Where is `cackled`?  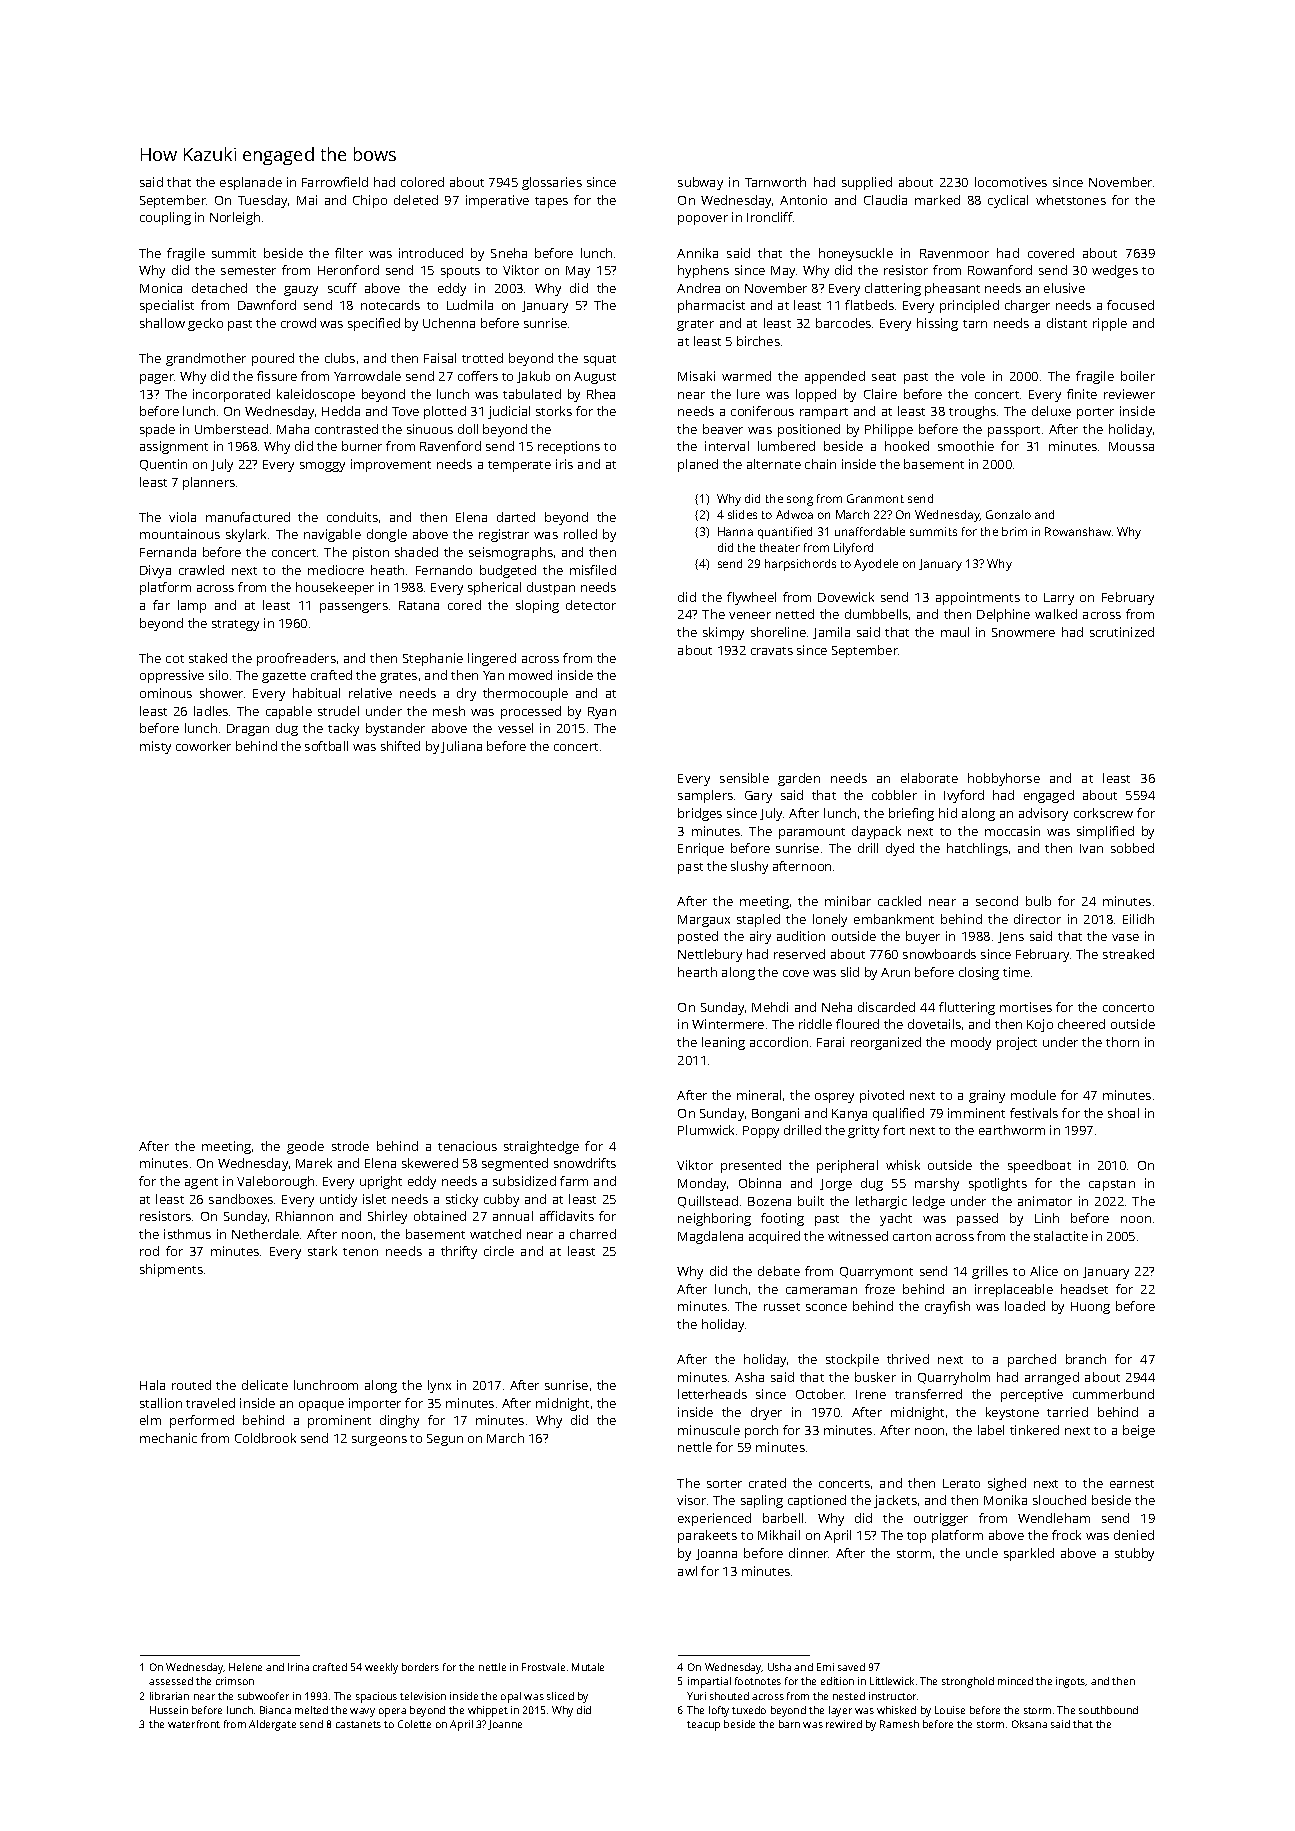 cackled is located at coordinates (899, 901).
